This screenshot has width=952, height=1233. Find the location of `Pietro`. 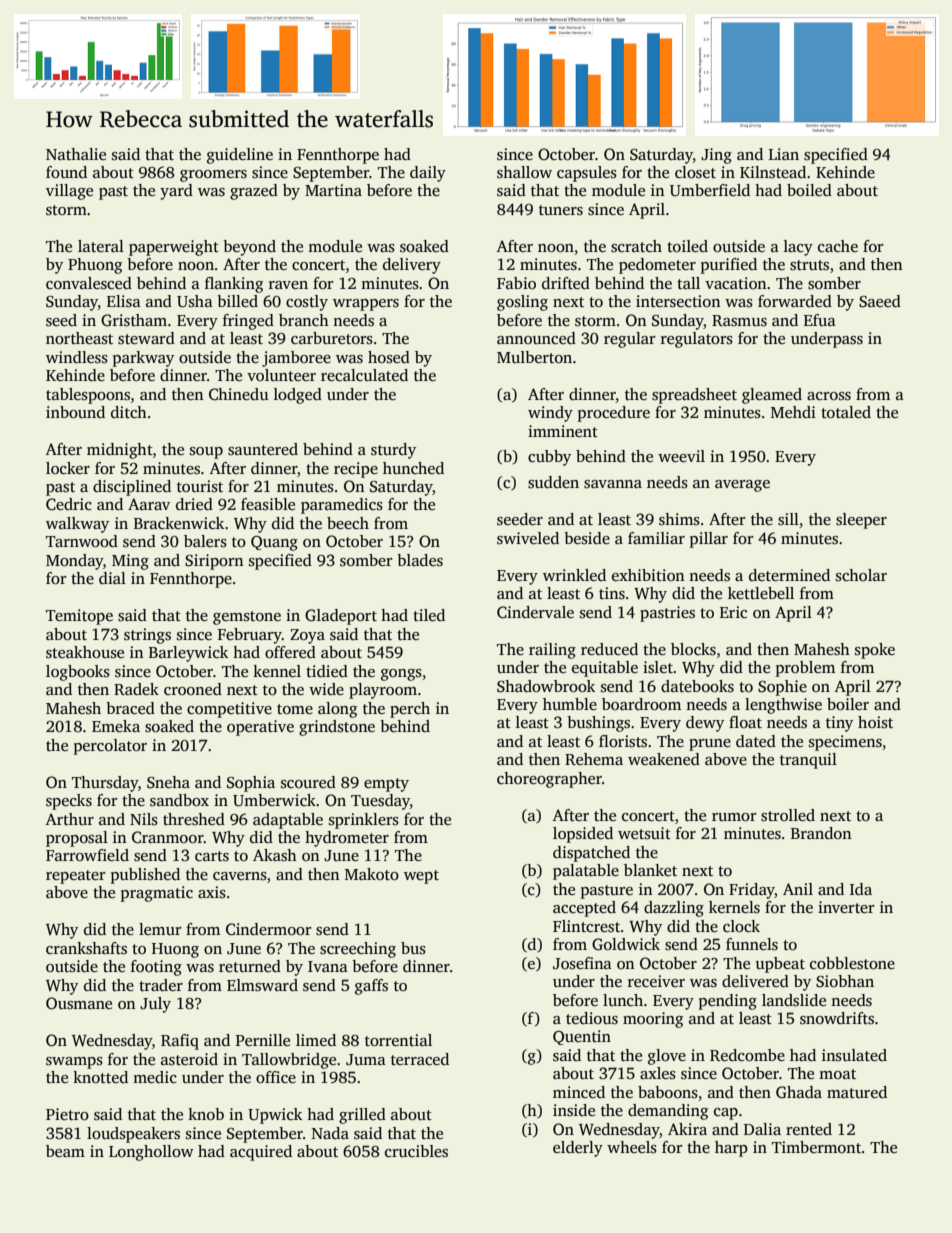

Pietro is located at coordinates (67, 1114).
